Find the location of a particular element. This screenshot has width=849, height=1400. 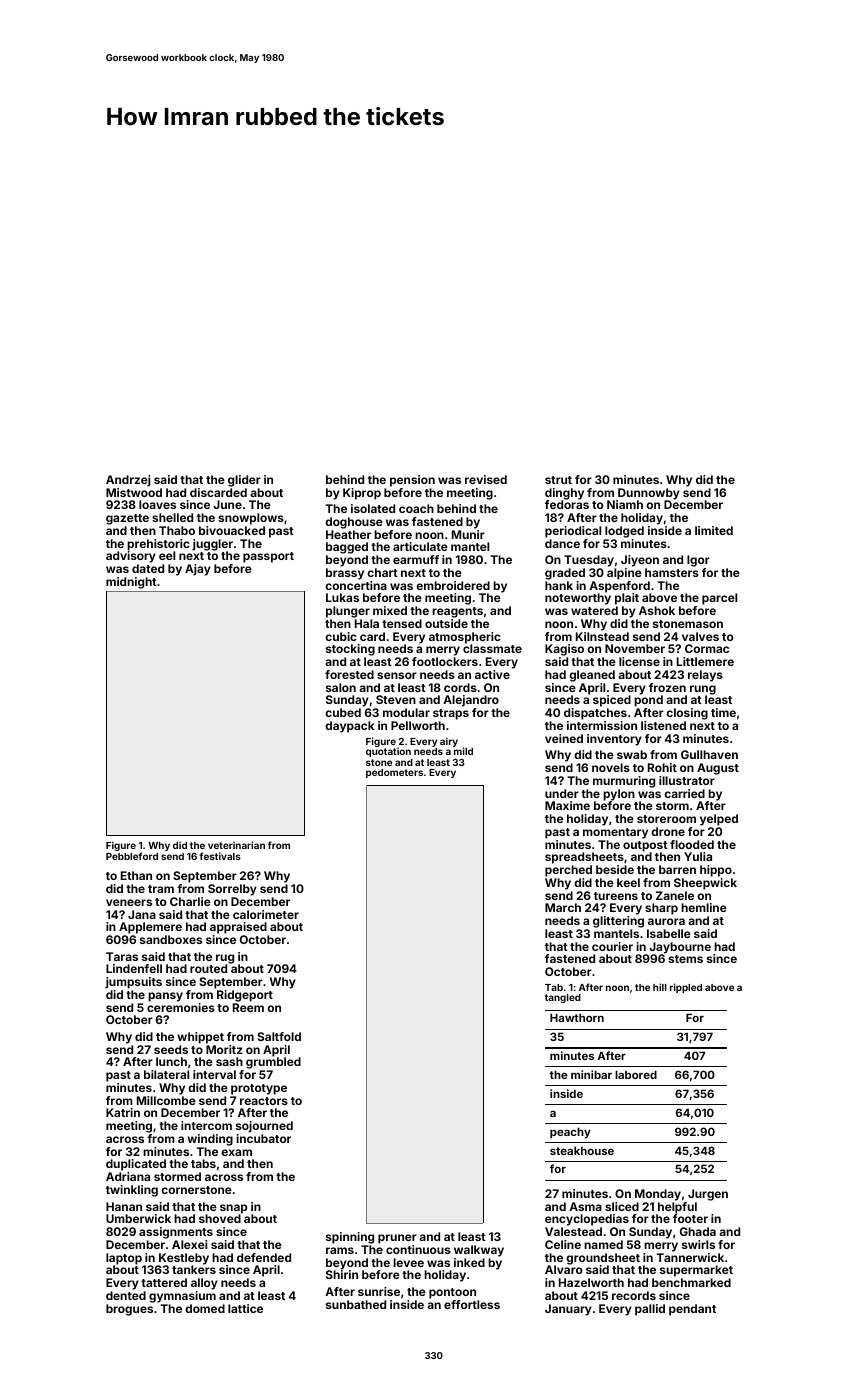

grumbled is located at coordinates (273, 1063).
